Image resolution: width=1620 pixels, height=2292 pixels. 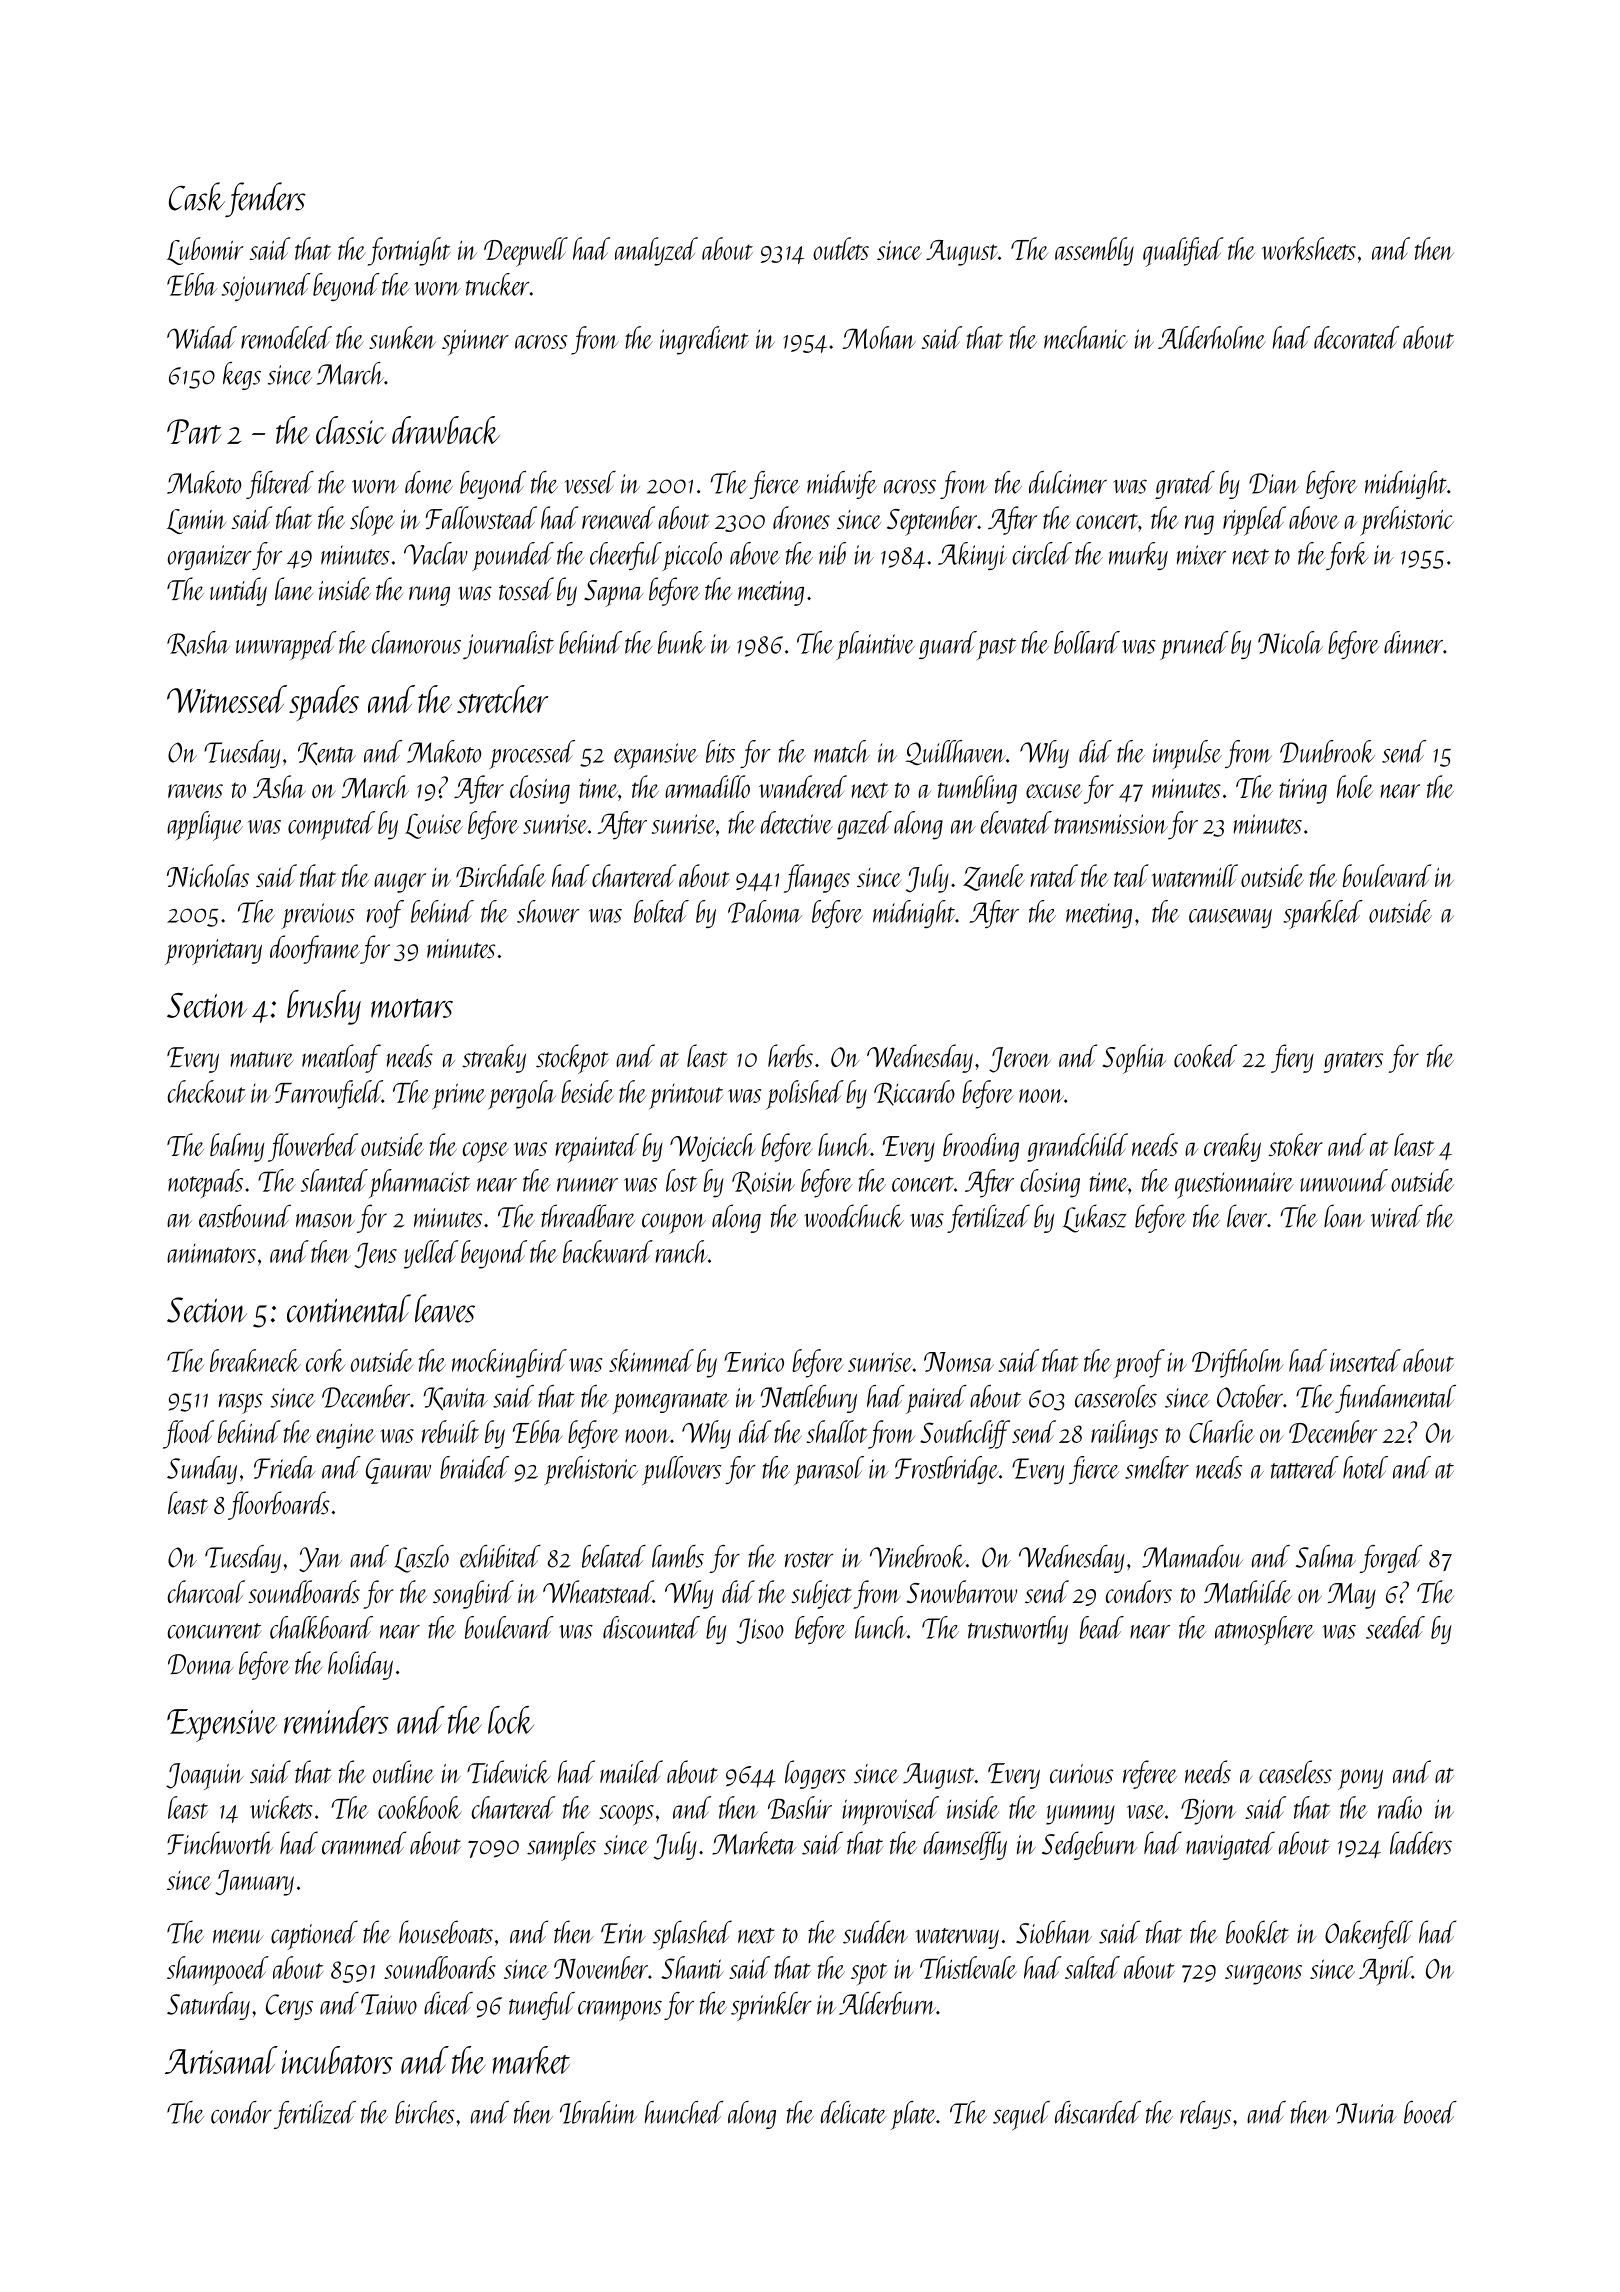 What do you see at coordinates (286, 337) in the screenshot?
I see `remodeled` at bounding box center [286, 337].
